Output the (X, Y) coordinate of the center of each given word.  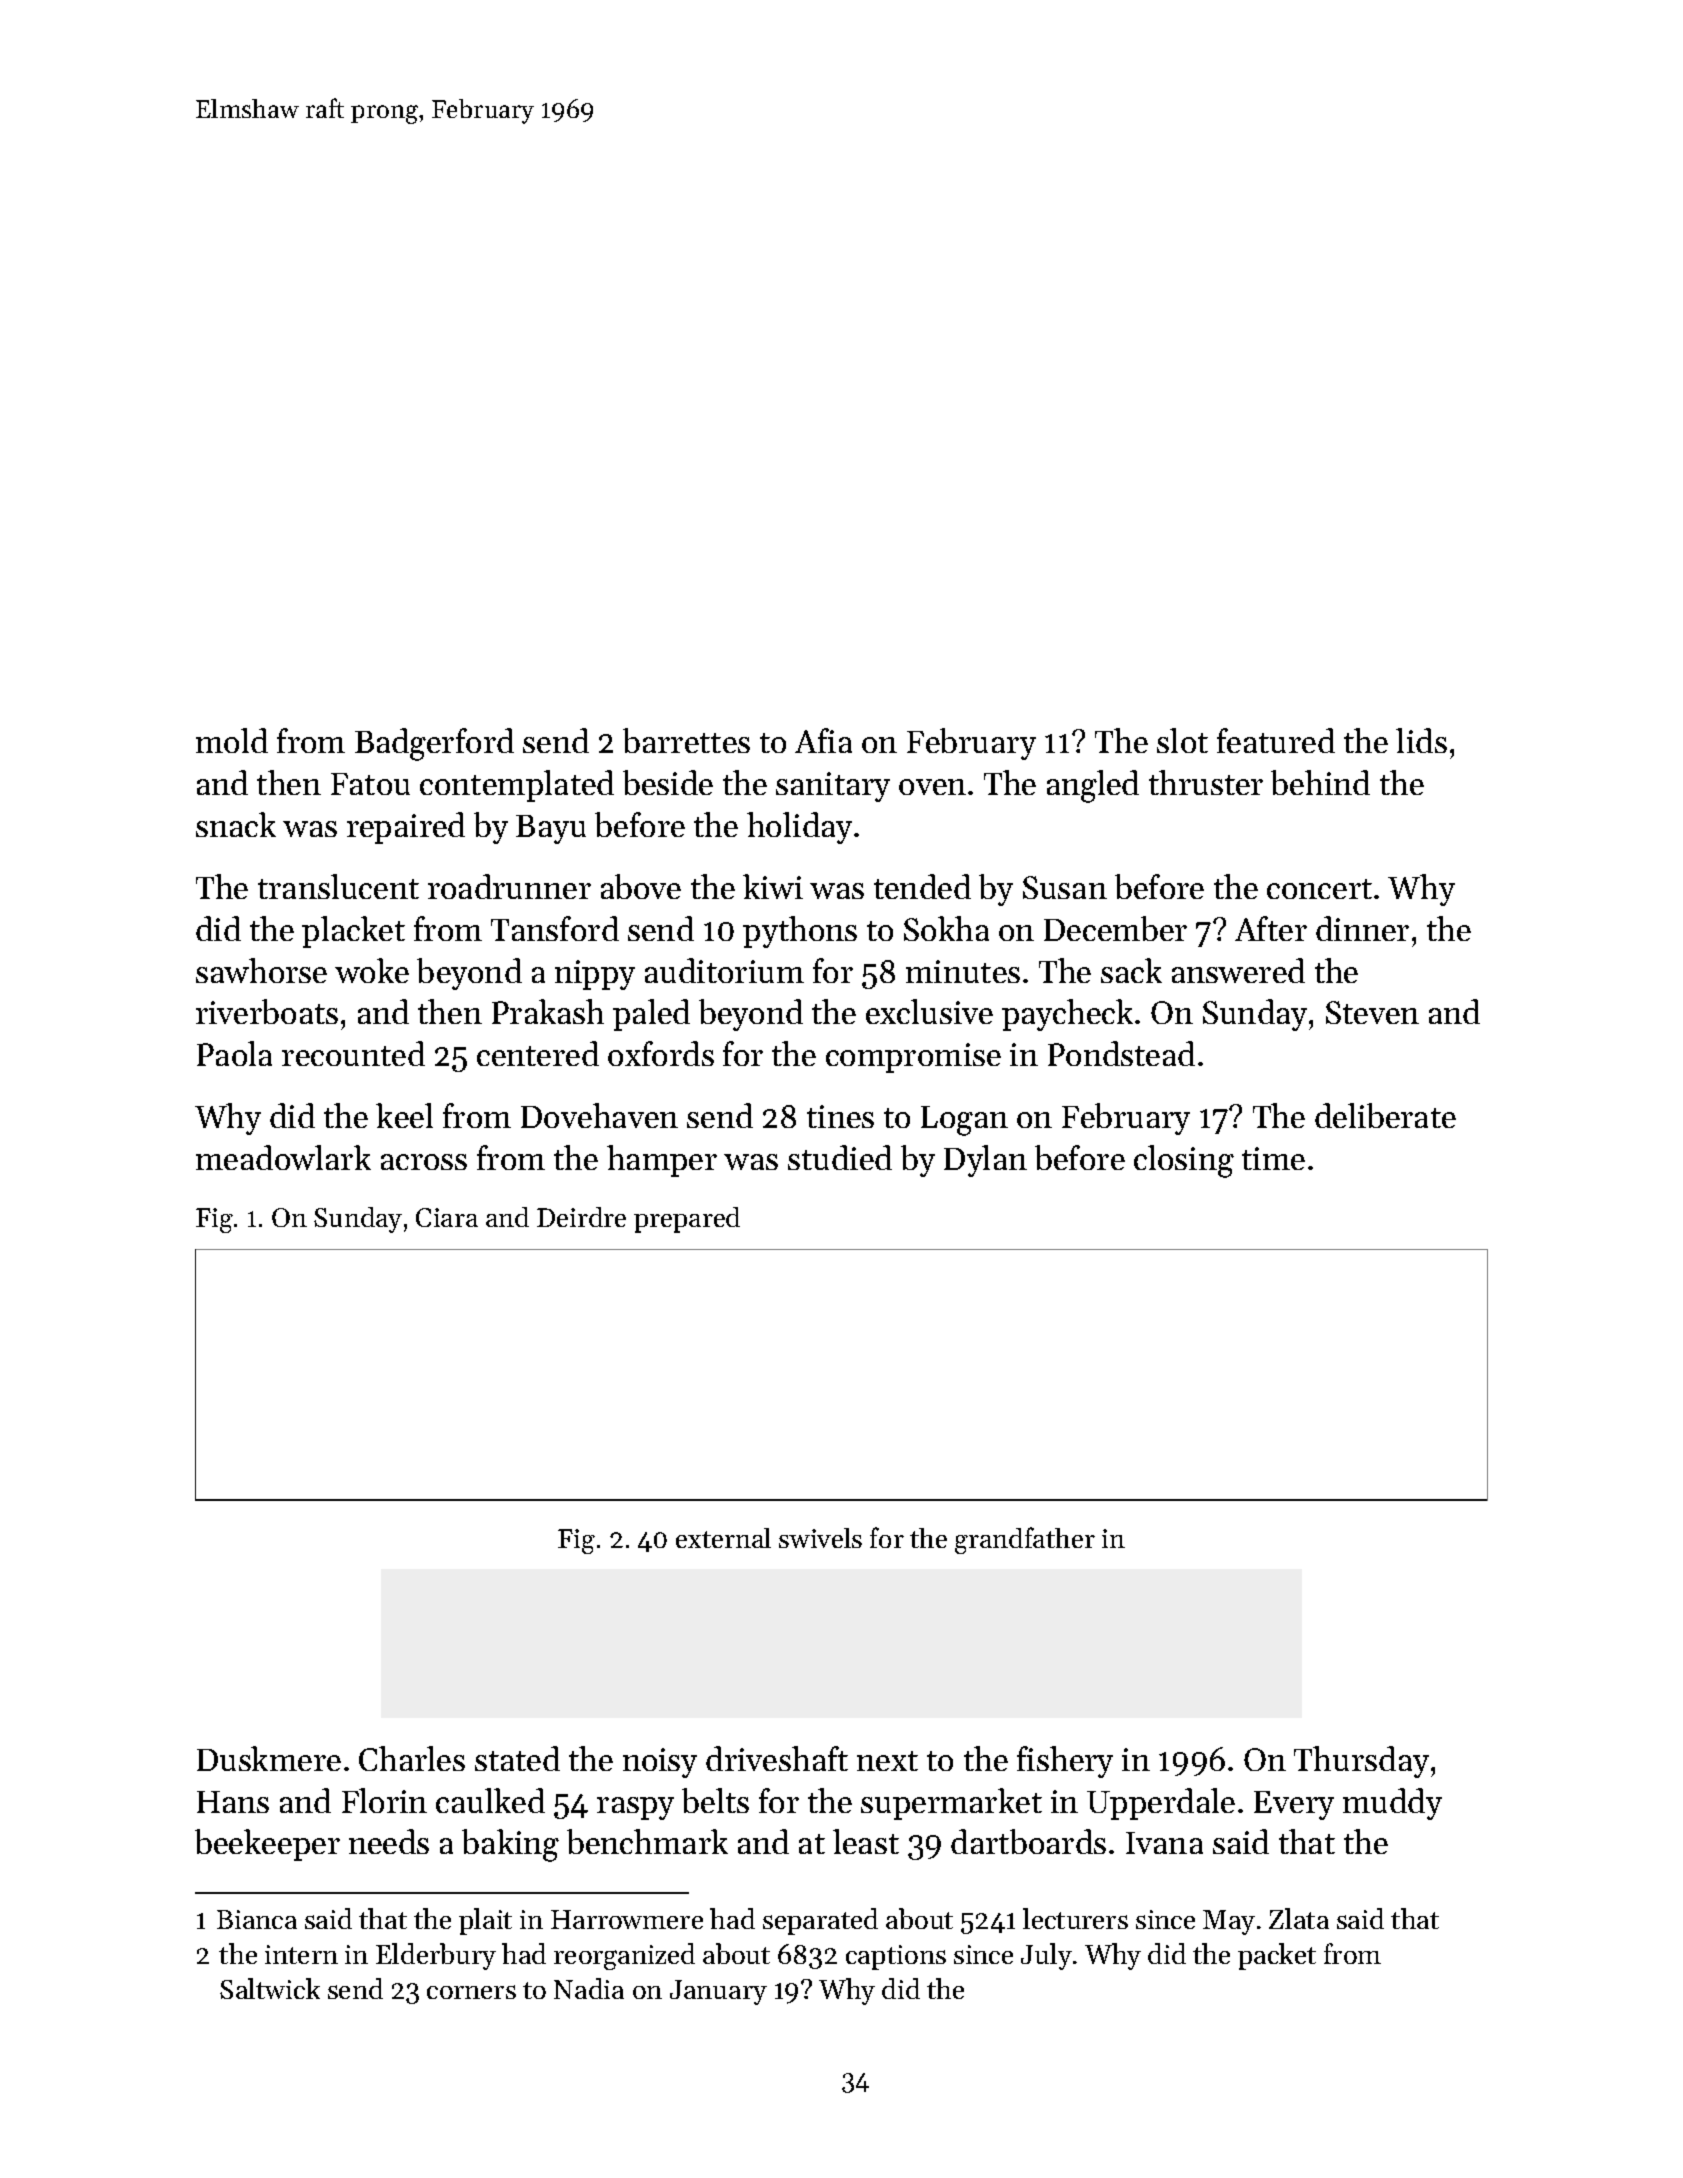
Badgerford (434, 744)
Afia (823, 740)
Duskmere (269, 1758)
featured (1276, 740)
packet (1277, 1956)
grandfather (1025, 1540)
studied (840, 1157)
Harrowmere (627, 1919)
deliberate (1385, 1115)
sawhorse (261, 970)
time (1273, 1158)
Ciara (447, 1217)
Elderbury (436, 1956)
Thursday (1361, 1762)
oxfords (661, 1053)
